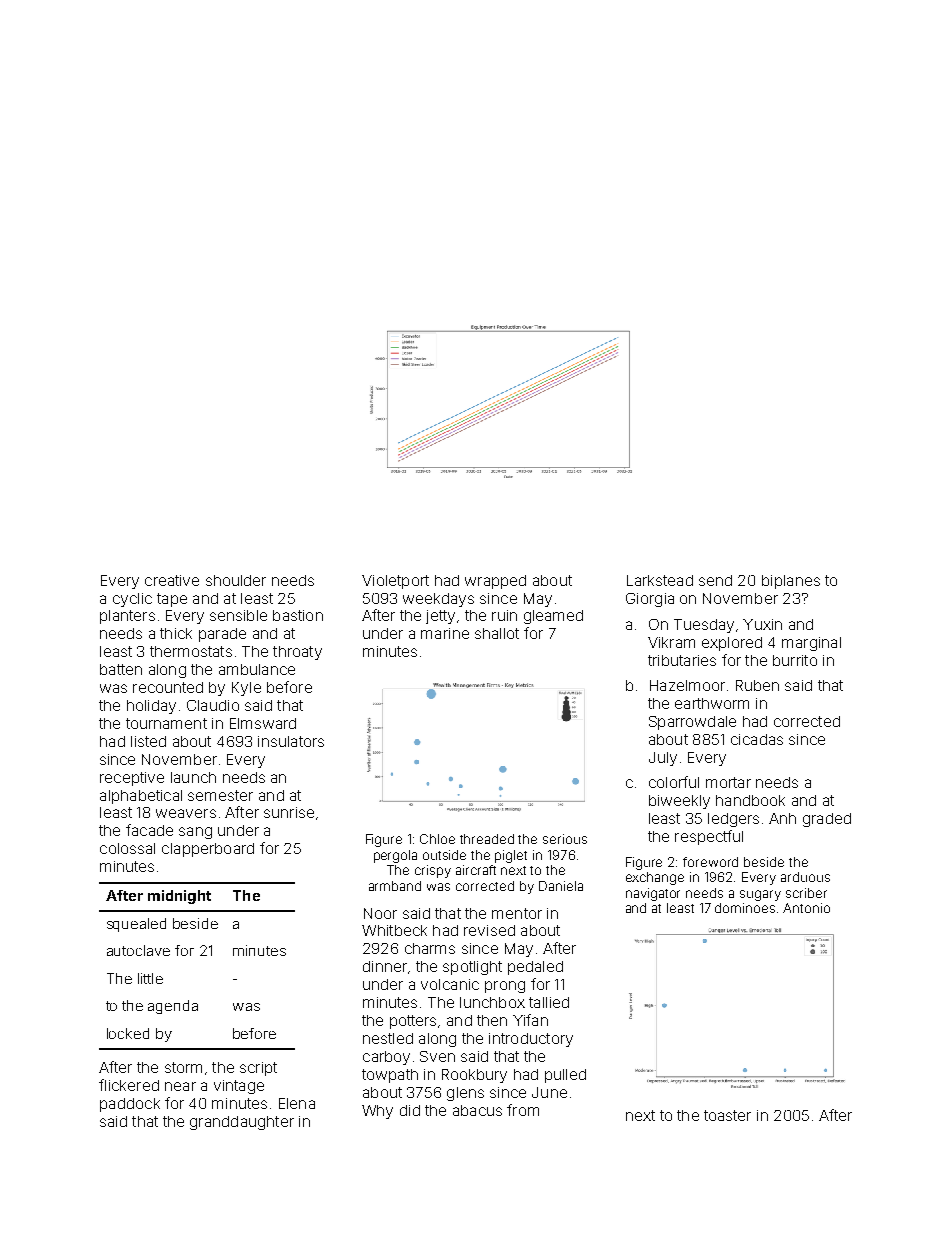 The width and height of the screenshot is (952, 1233). What do you see at coordinates (727, 1115) in the screenshot?
I see `toaster` at bounding box center [727, 1115].
